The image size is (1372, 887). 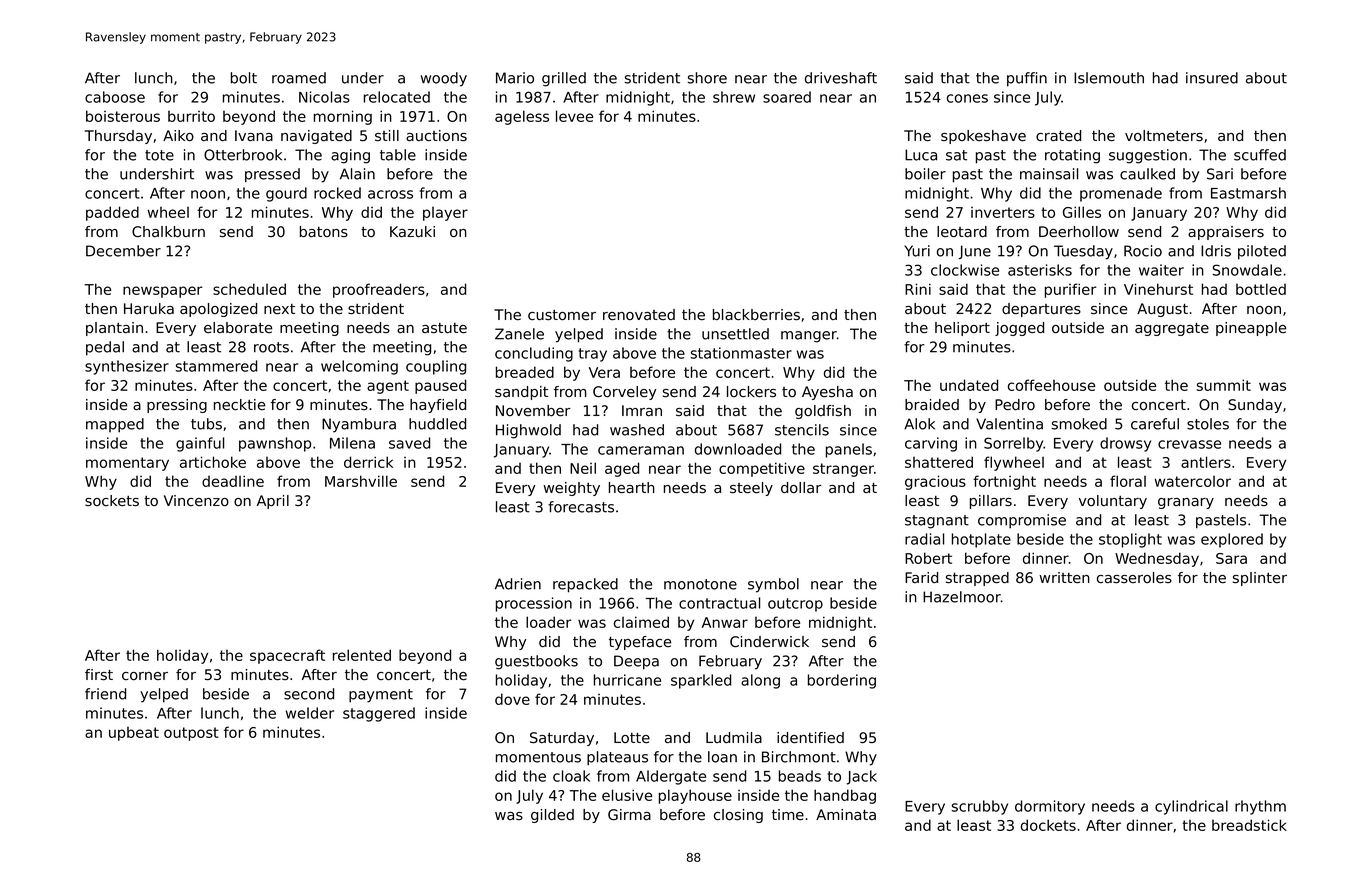 What do you see at coordinates (1260, 579) in the image?
I see `splinter` at bounding box center [1260, 579].
